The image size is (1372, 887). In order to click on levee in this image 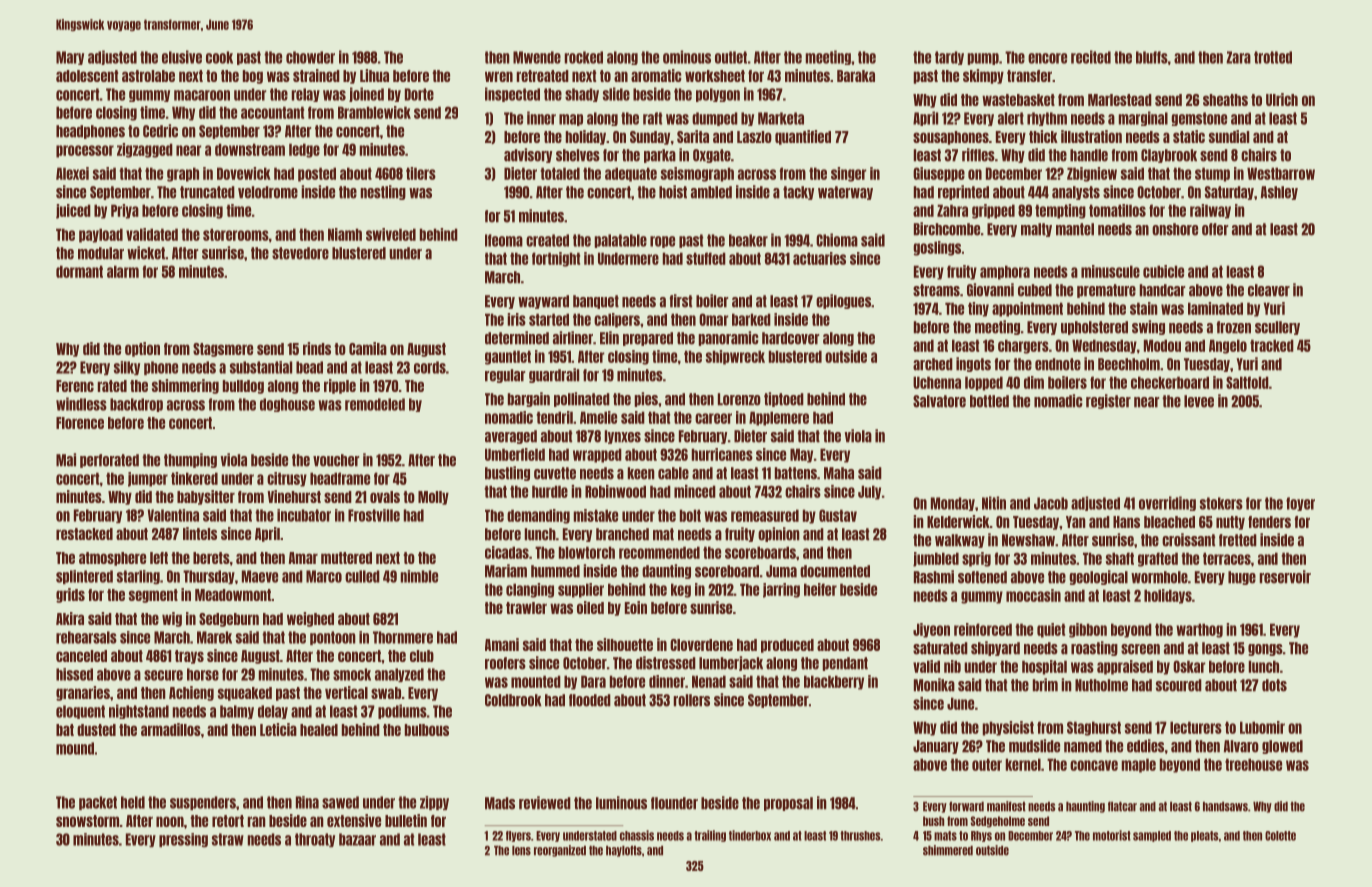, I will do `click(1199, 401)`.
